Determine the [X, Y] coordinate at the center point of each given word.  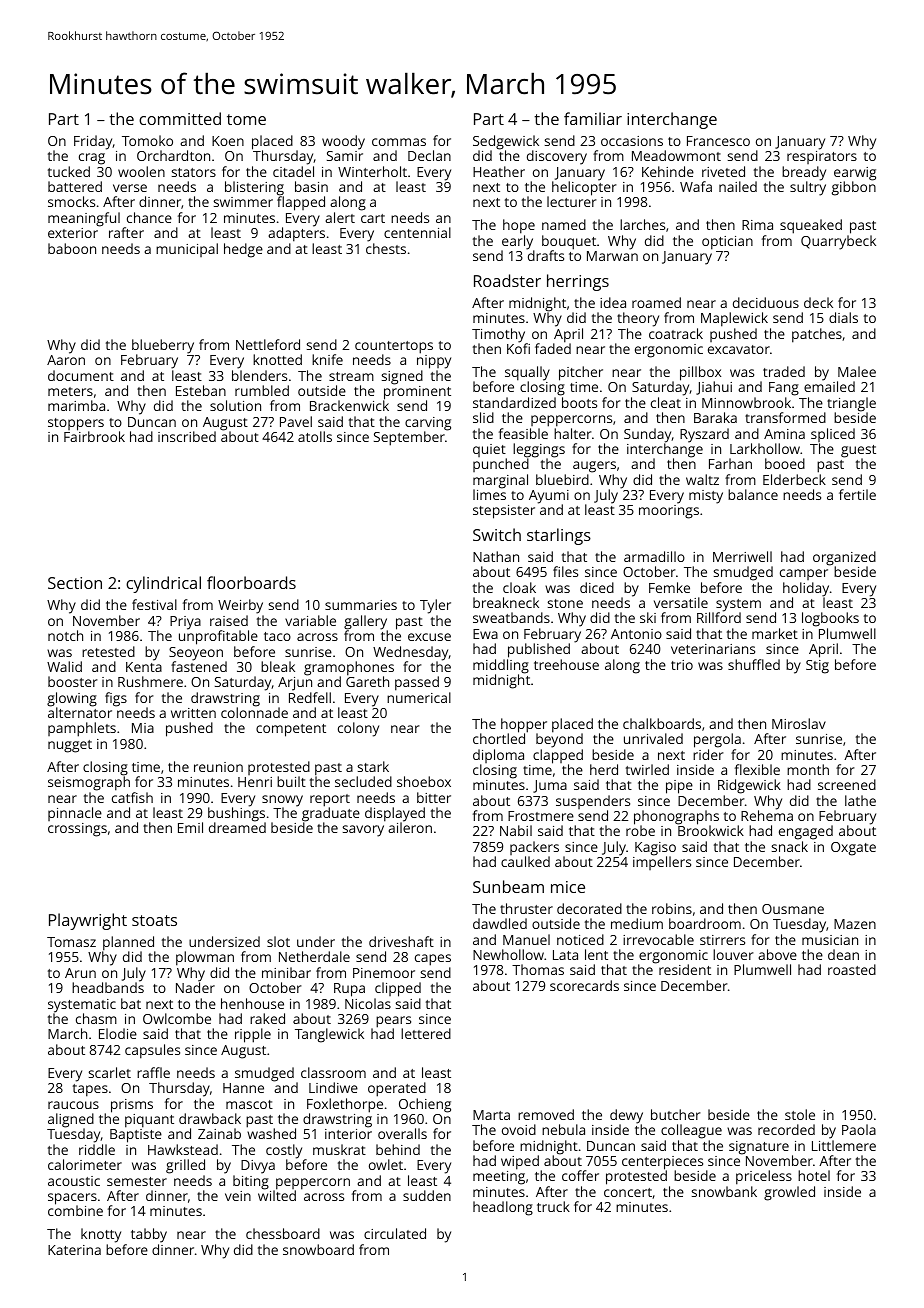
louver [733, 954]
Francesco [718, 141]
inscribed [187, 436]
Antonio [636, 634]
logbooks [830, 619]
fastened [199, 666]
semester [137, 1181]
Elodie [118, 1033]
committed [180, 118]
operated [397, 1089]
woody [343, 142]
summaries [361, 605]
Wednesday [411, 653]
